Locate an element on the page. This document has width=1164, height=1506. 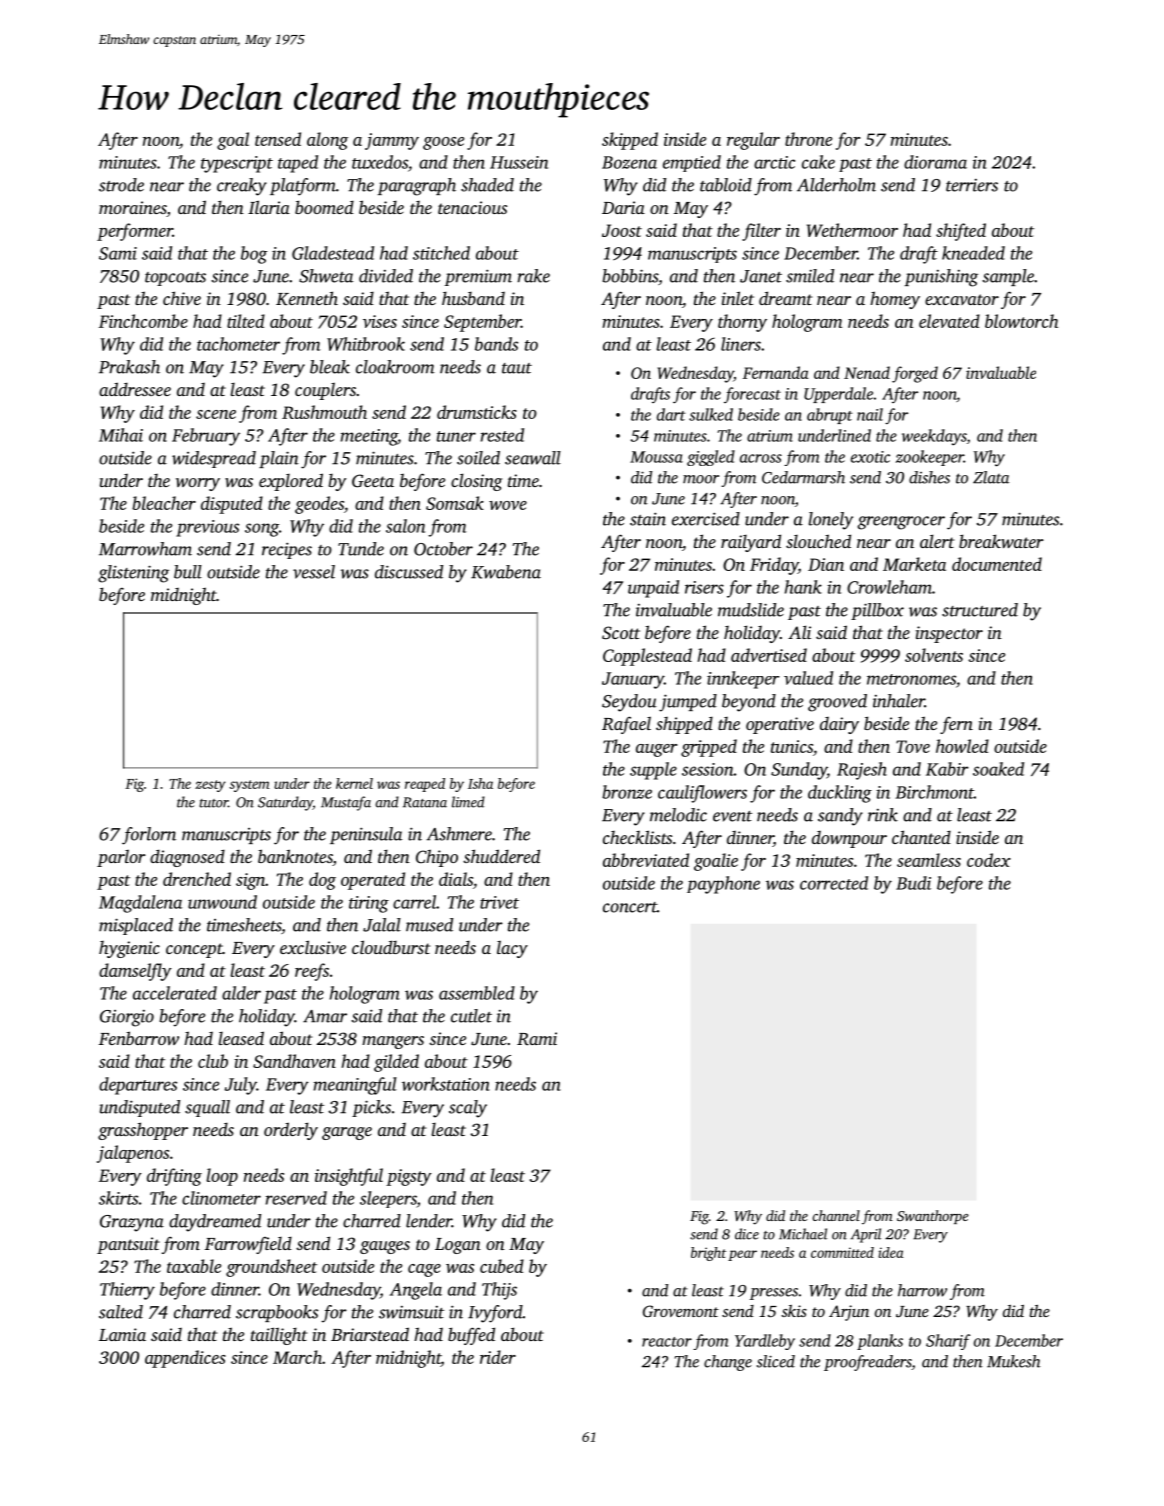
tensed is located at coordinates (278, 139).
